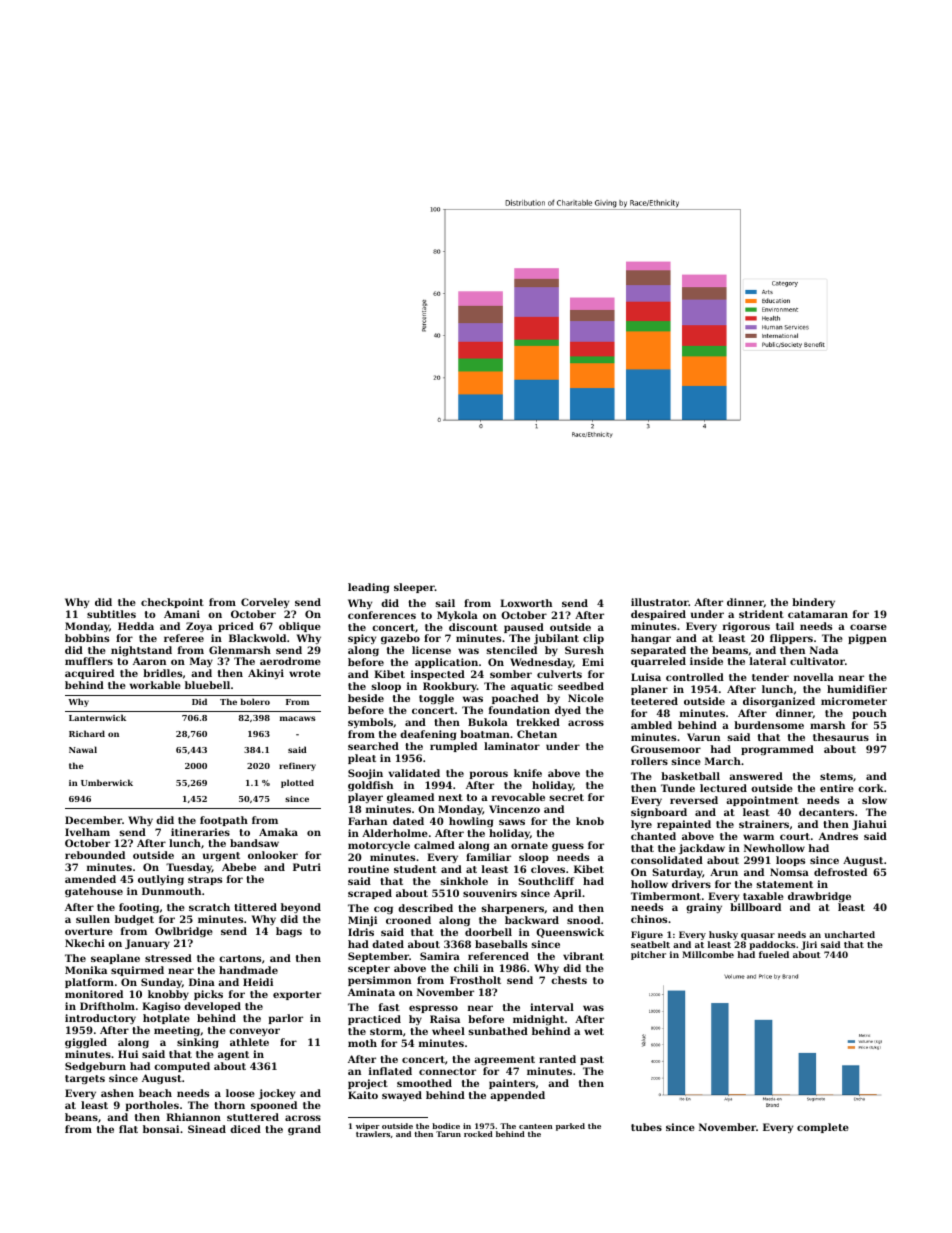  What do you see at coordinates (659, 813) in the screenshot?
I see `signboard` at bounding box center [659, 813].
